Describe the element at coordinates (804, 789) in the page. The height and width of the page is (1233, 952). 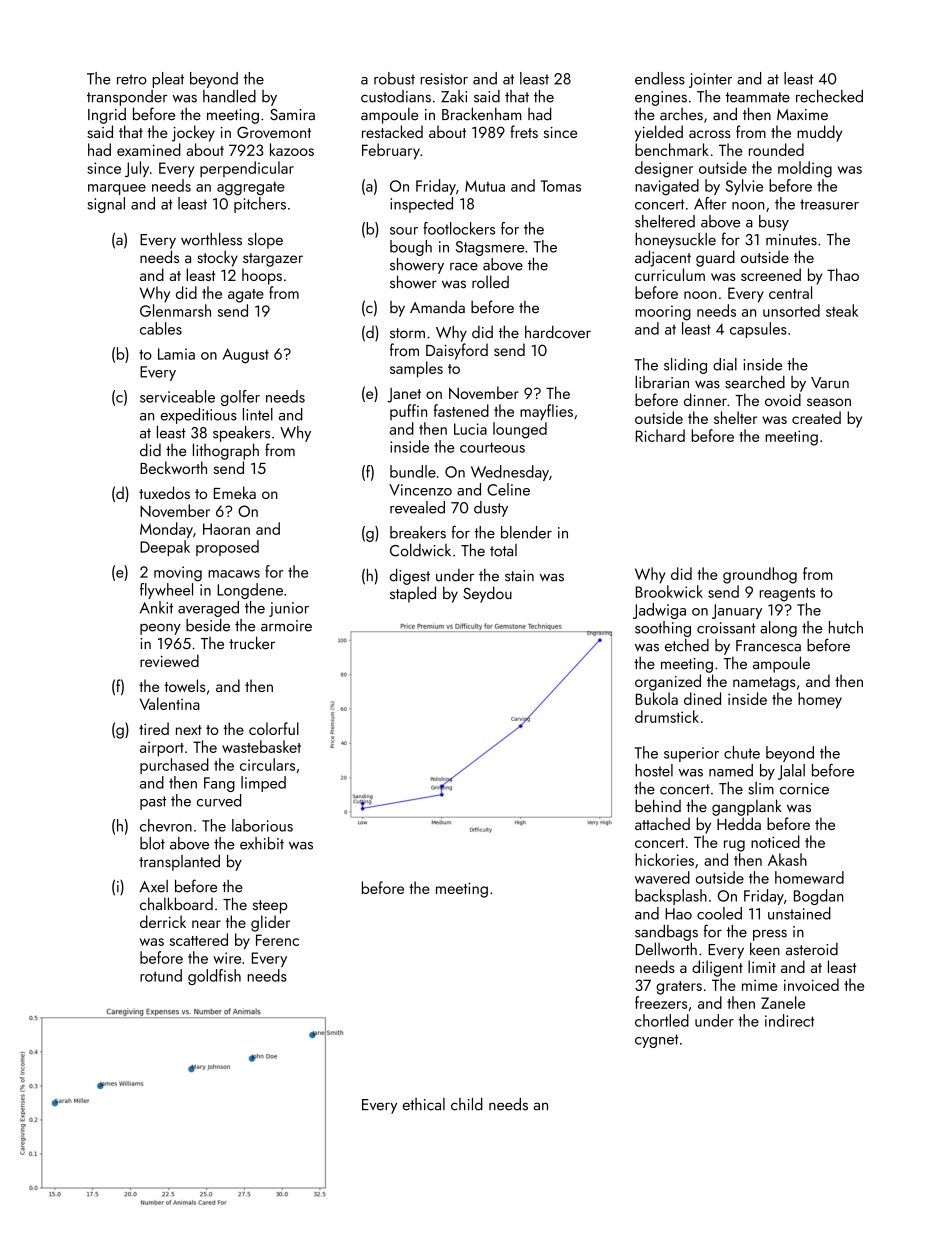
I see `cornice` at that location.
